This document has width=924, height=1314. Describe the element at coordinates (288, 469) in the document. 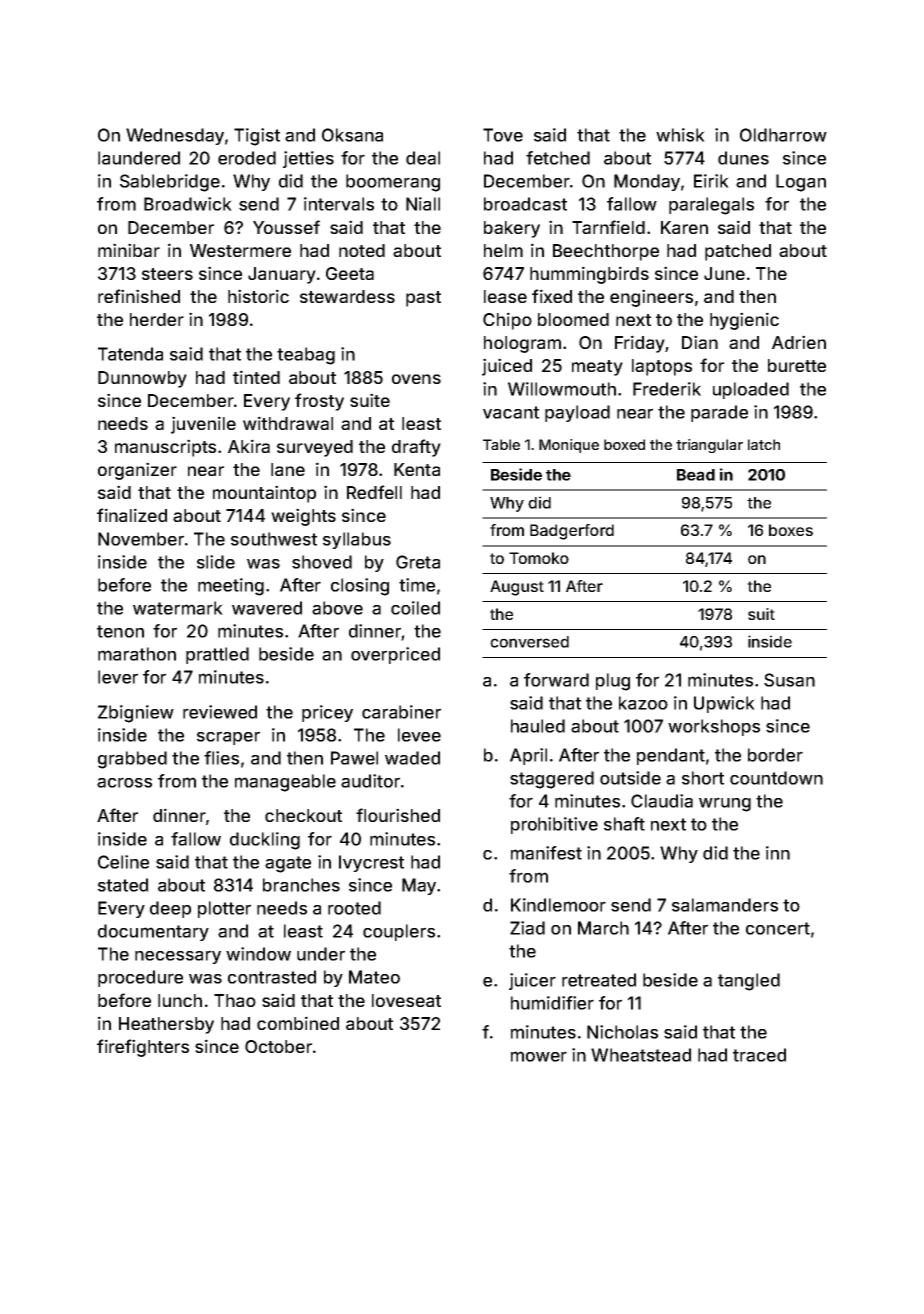

I see `lane` at that location.
